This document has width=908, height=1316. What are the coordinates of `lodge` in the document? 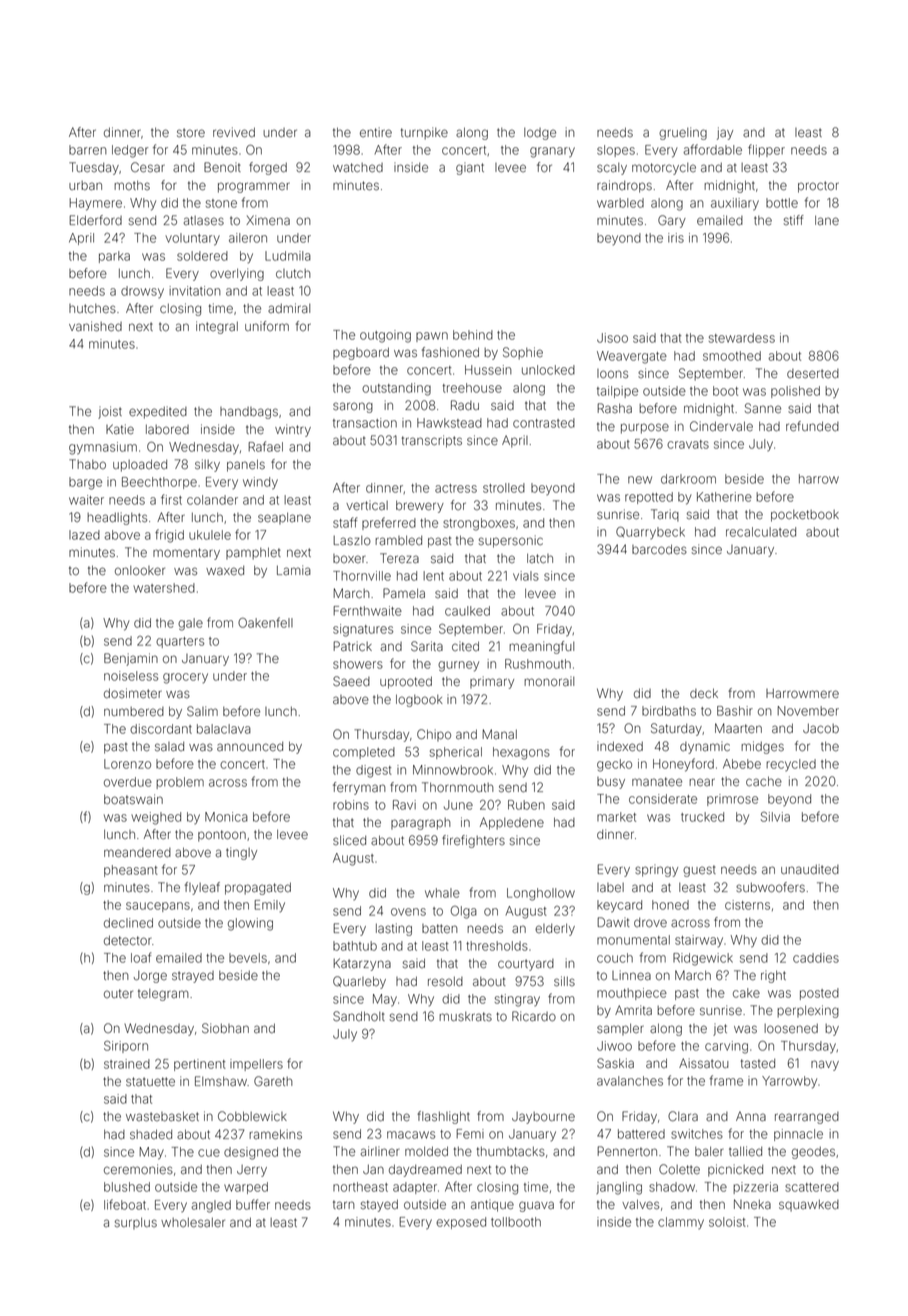 It's located at (540, 134).
